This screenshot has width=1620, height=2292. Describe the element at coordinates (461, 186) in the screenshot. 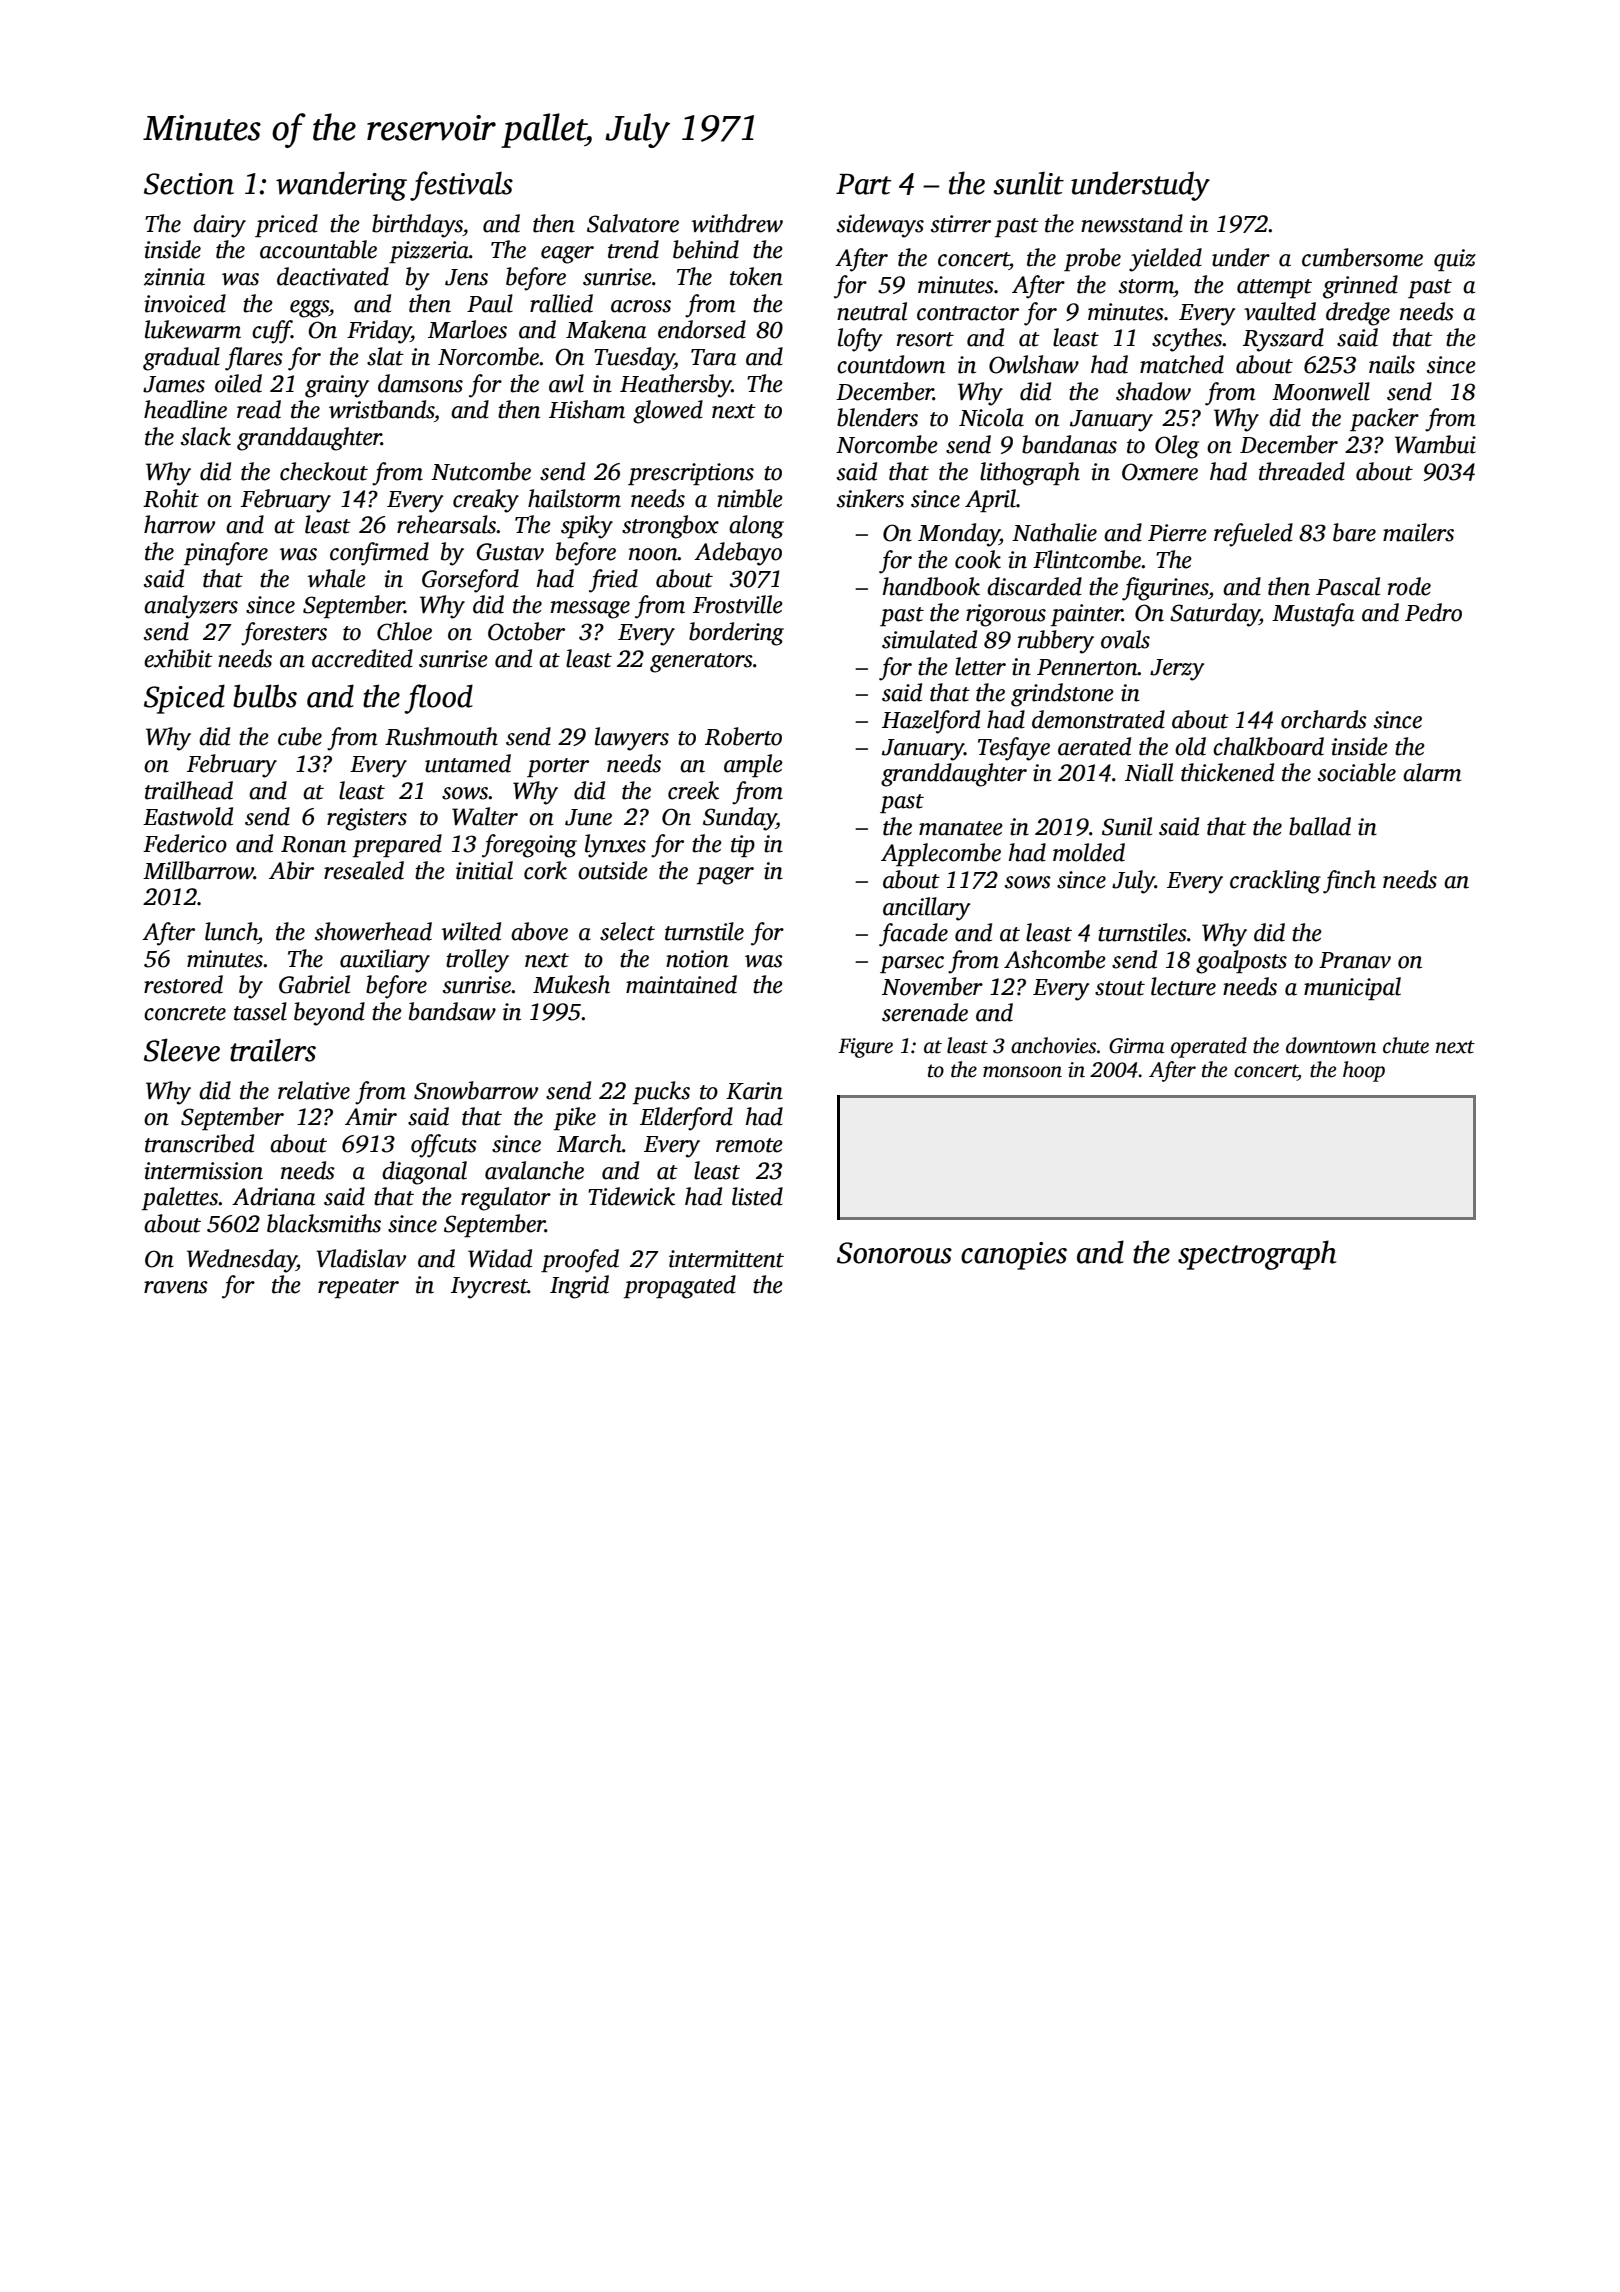

I see `festivals` at that location.
